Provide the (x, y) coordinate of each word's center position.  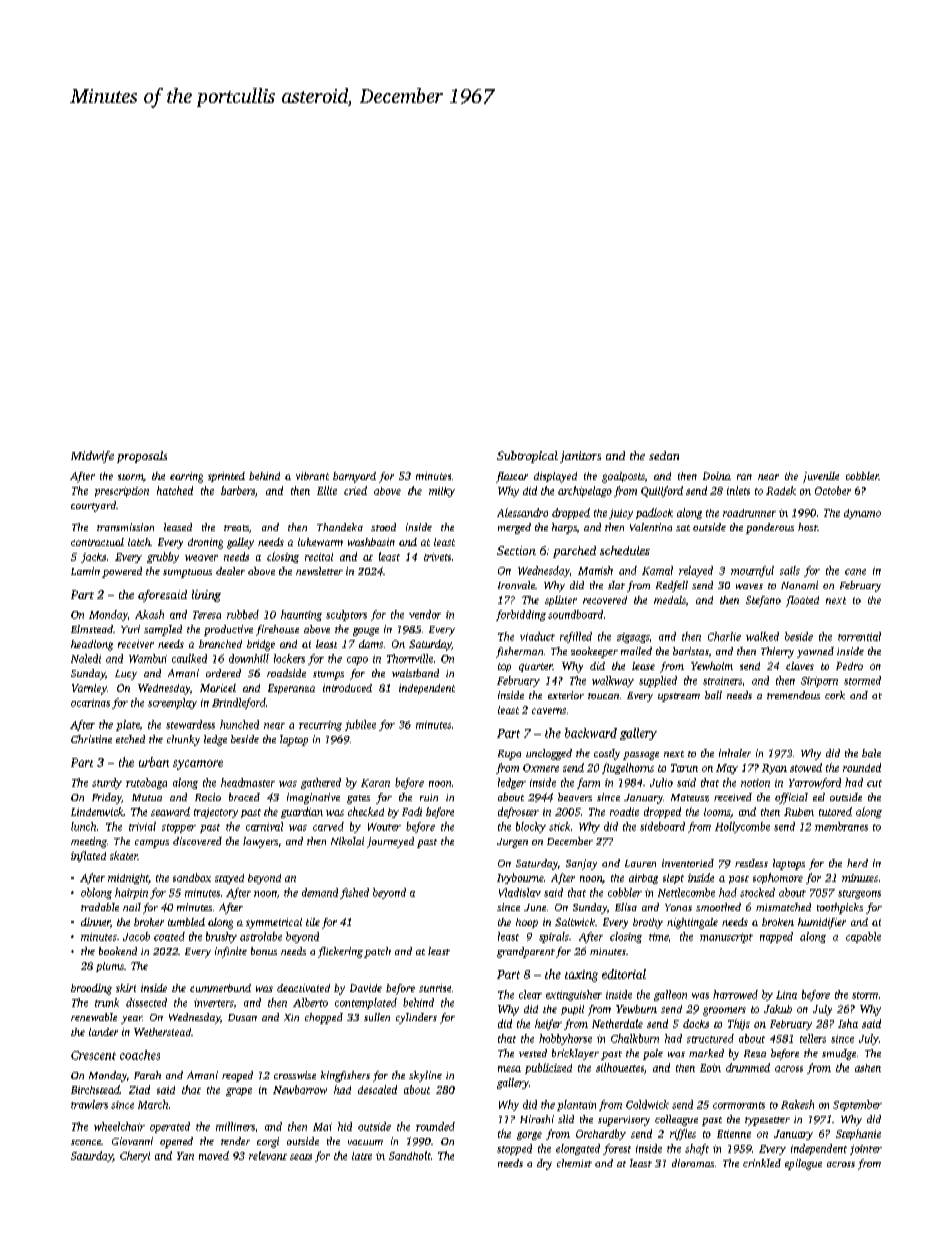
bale (871, 753)
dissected (146, 1002)
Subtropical (527, 457)
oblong (96, 893)
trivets (437, 557)
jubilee (360, 725)
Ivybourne (520, 878)
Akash (149, 614)
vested (533, 1053)
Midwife (92, 457)
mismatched (783, 907)
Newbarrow (300, 1089)
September (857, 1105)
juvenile (821, 477)
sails (790, 570)
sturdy (107, 783)
